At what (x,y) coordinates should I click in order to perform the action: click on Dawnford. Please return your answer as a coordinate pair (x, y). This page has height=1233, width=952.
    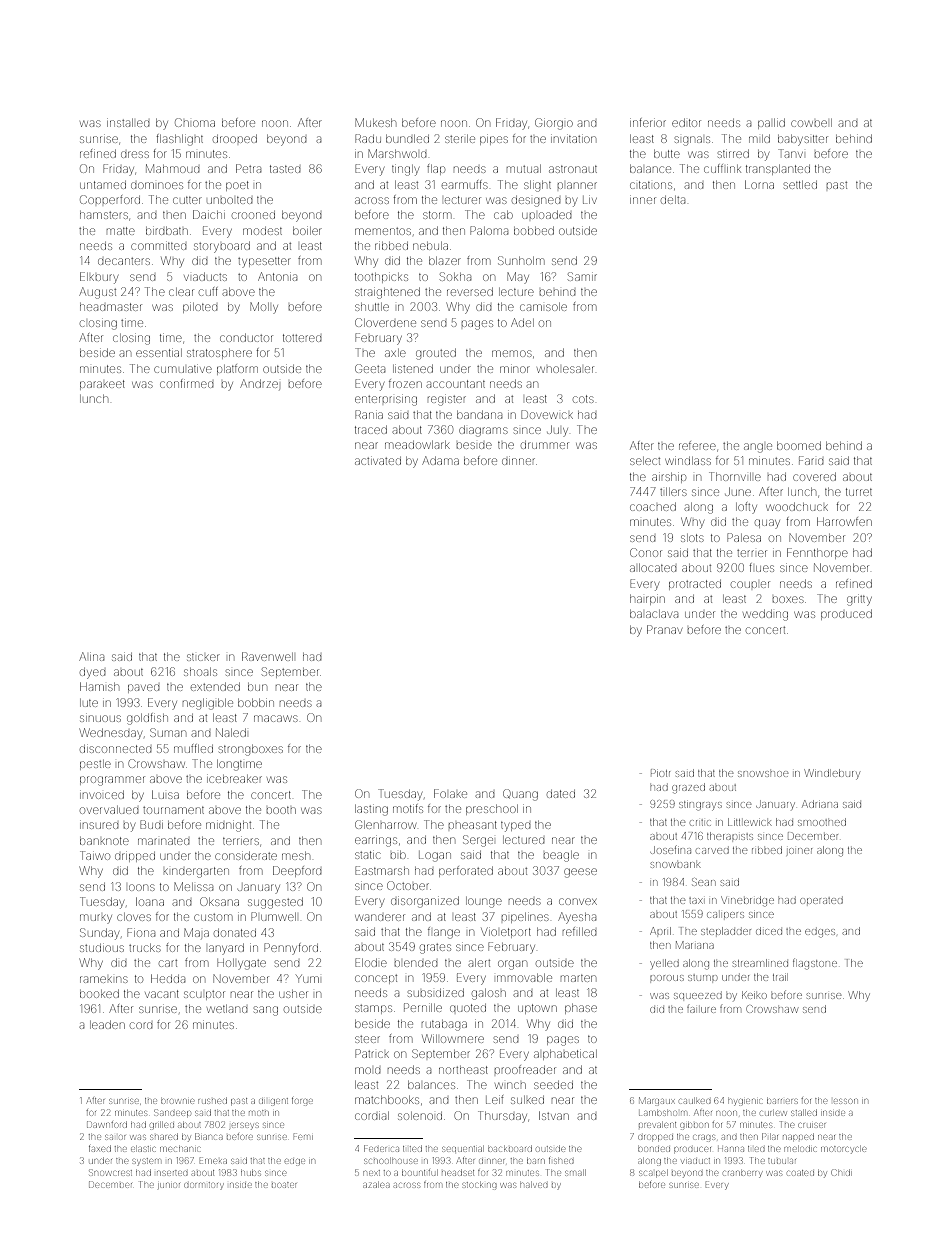
    Looking at the image, I should click on (107, 1124).
